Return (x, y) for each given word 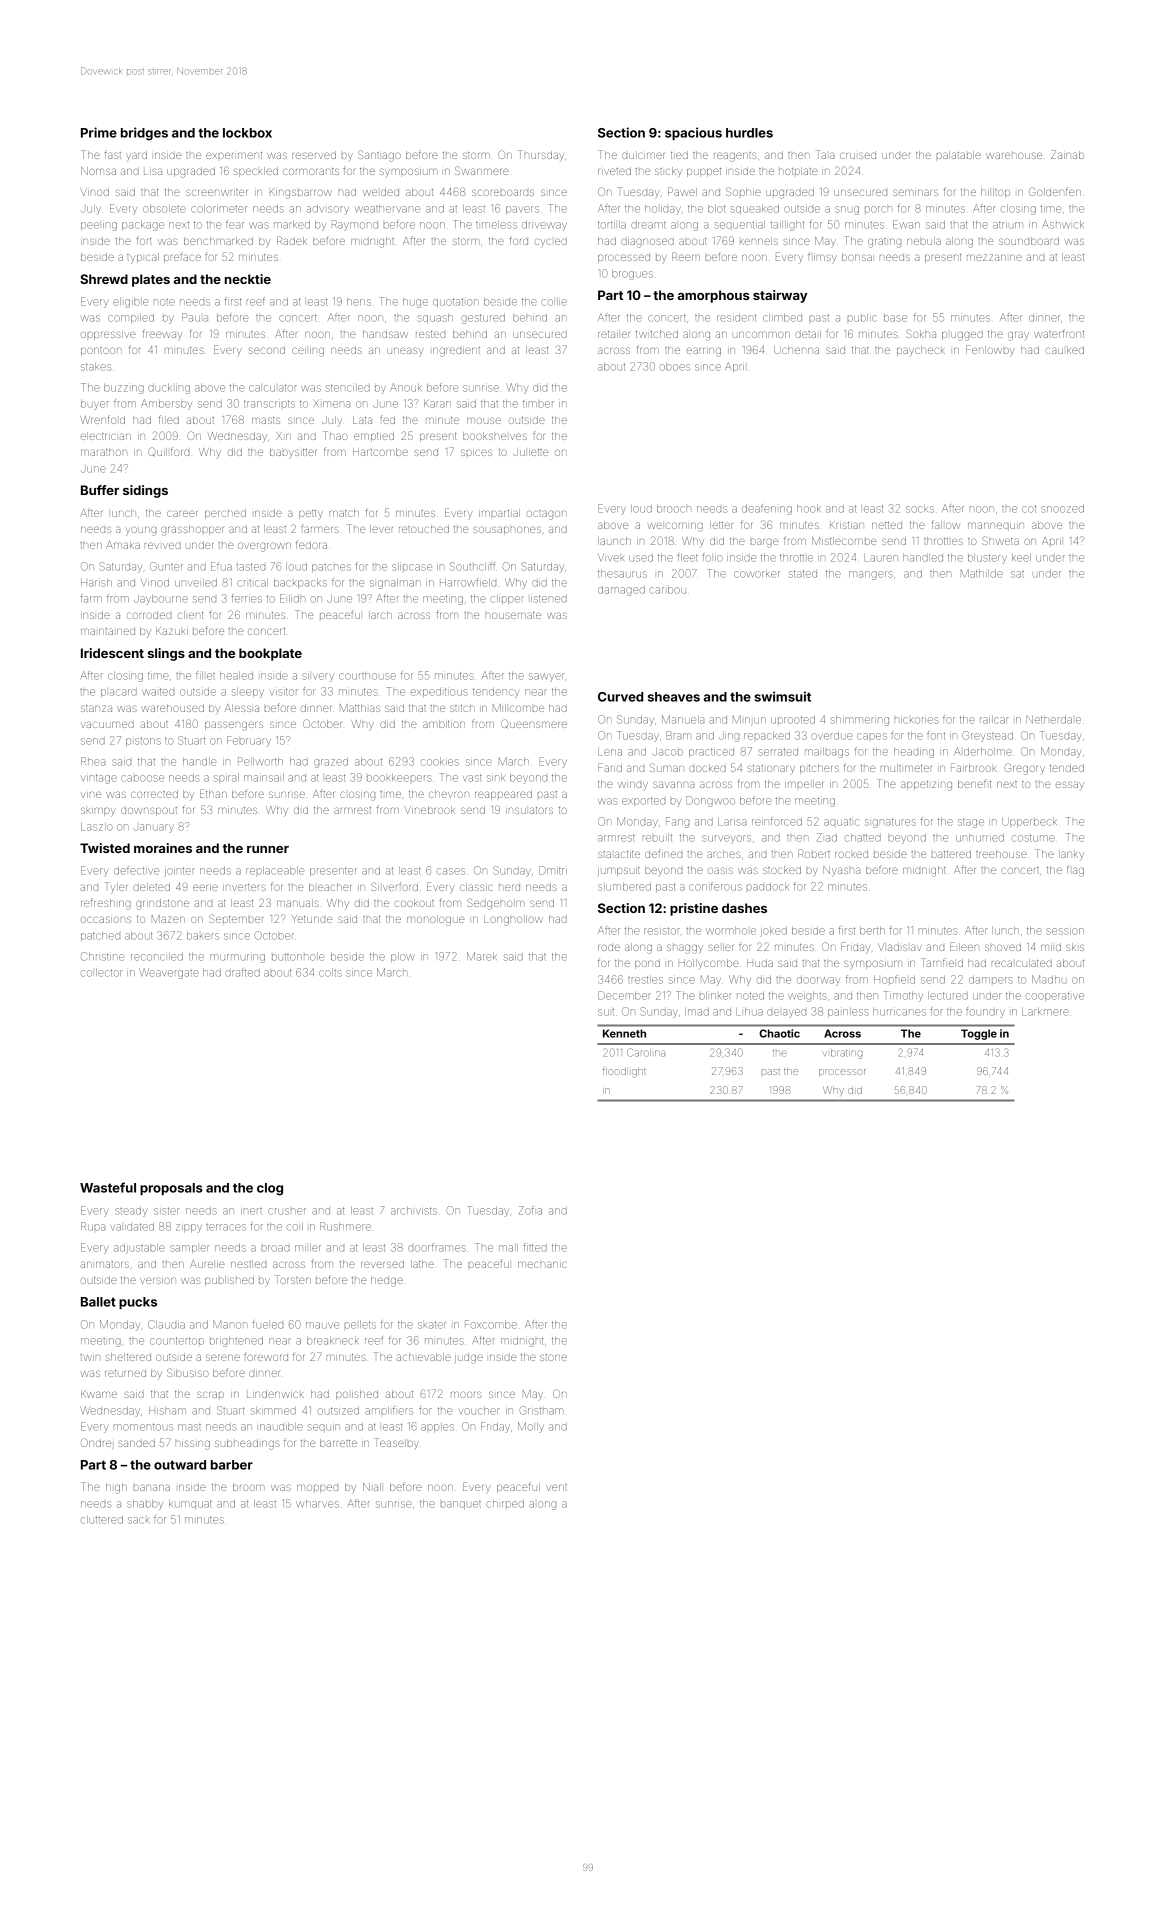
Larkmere (1045, 1012)
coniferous (715, 887)
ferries (246, 598)
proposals (171, 1189)
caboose (142, 778)
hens (359, 302)
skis (1075, 947)
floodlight (624, 1072)
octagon (546, 515)
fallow (946, 524)
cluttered (102, 1520)
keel (1021, 558)
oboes (675, 367)
